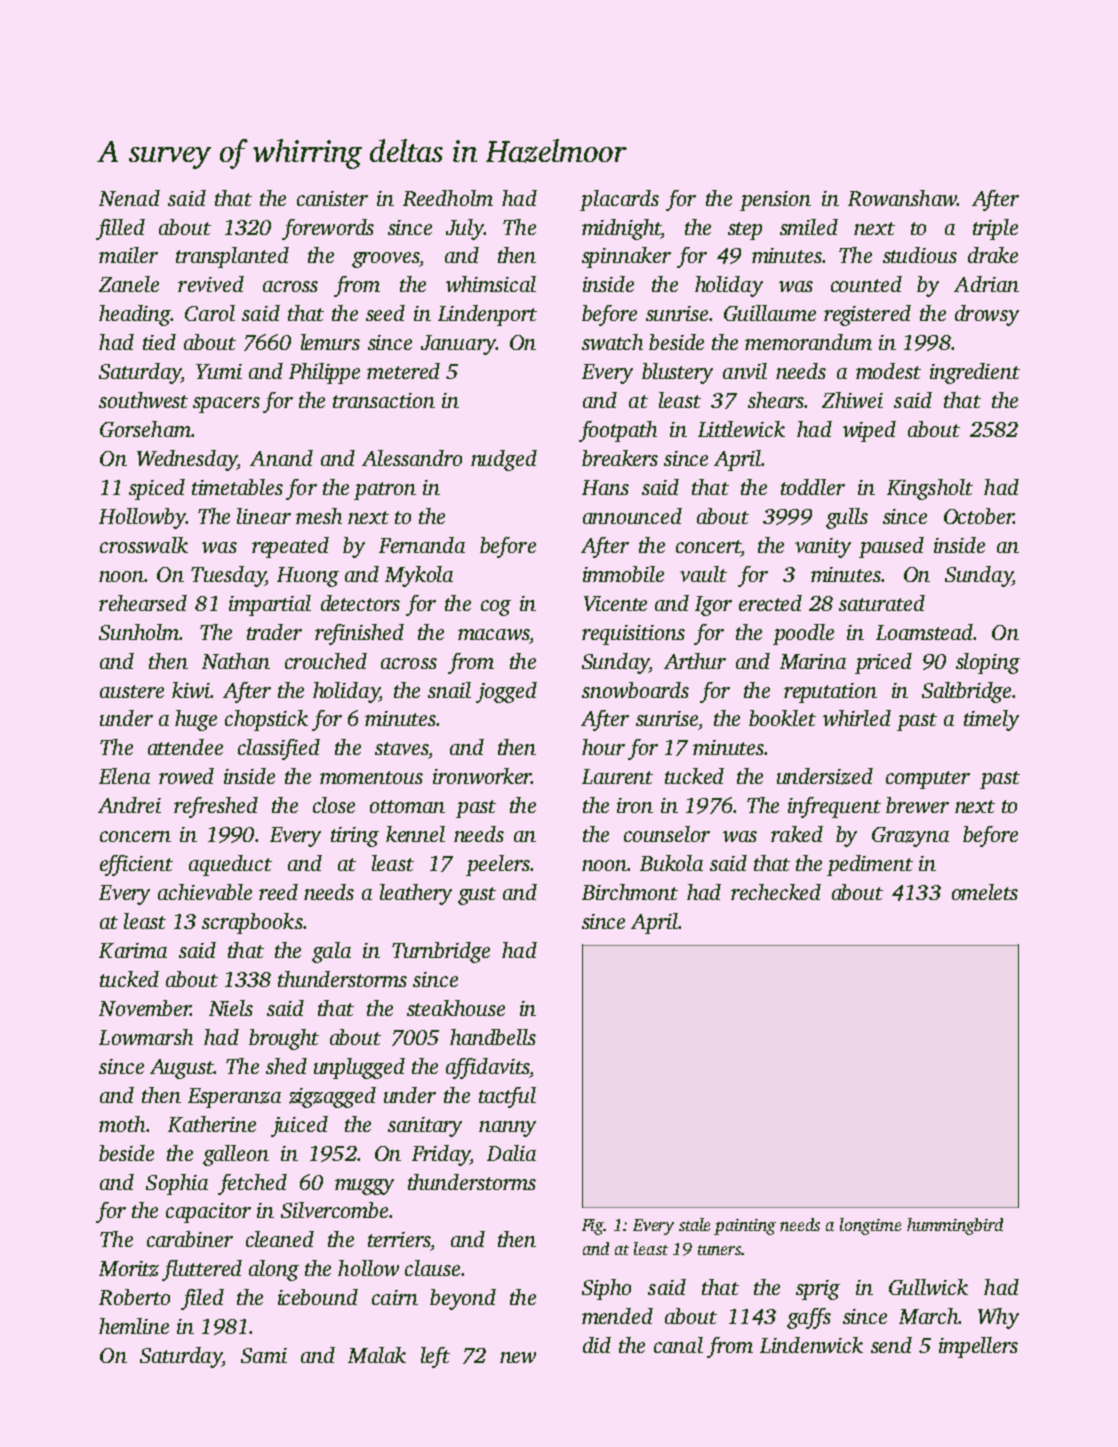 The width and height of the screenshot is (1118, 1447). What do you see at coordinates (134, 1326) in the screenshot?
I see `hemline` at bounding box center [134, 1326].
